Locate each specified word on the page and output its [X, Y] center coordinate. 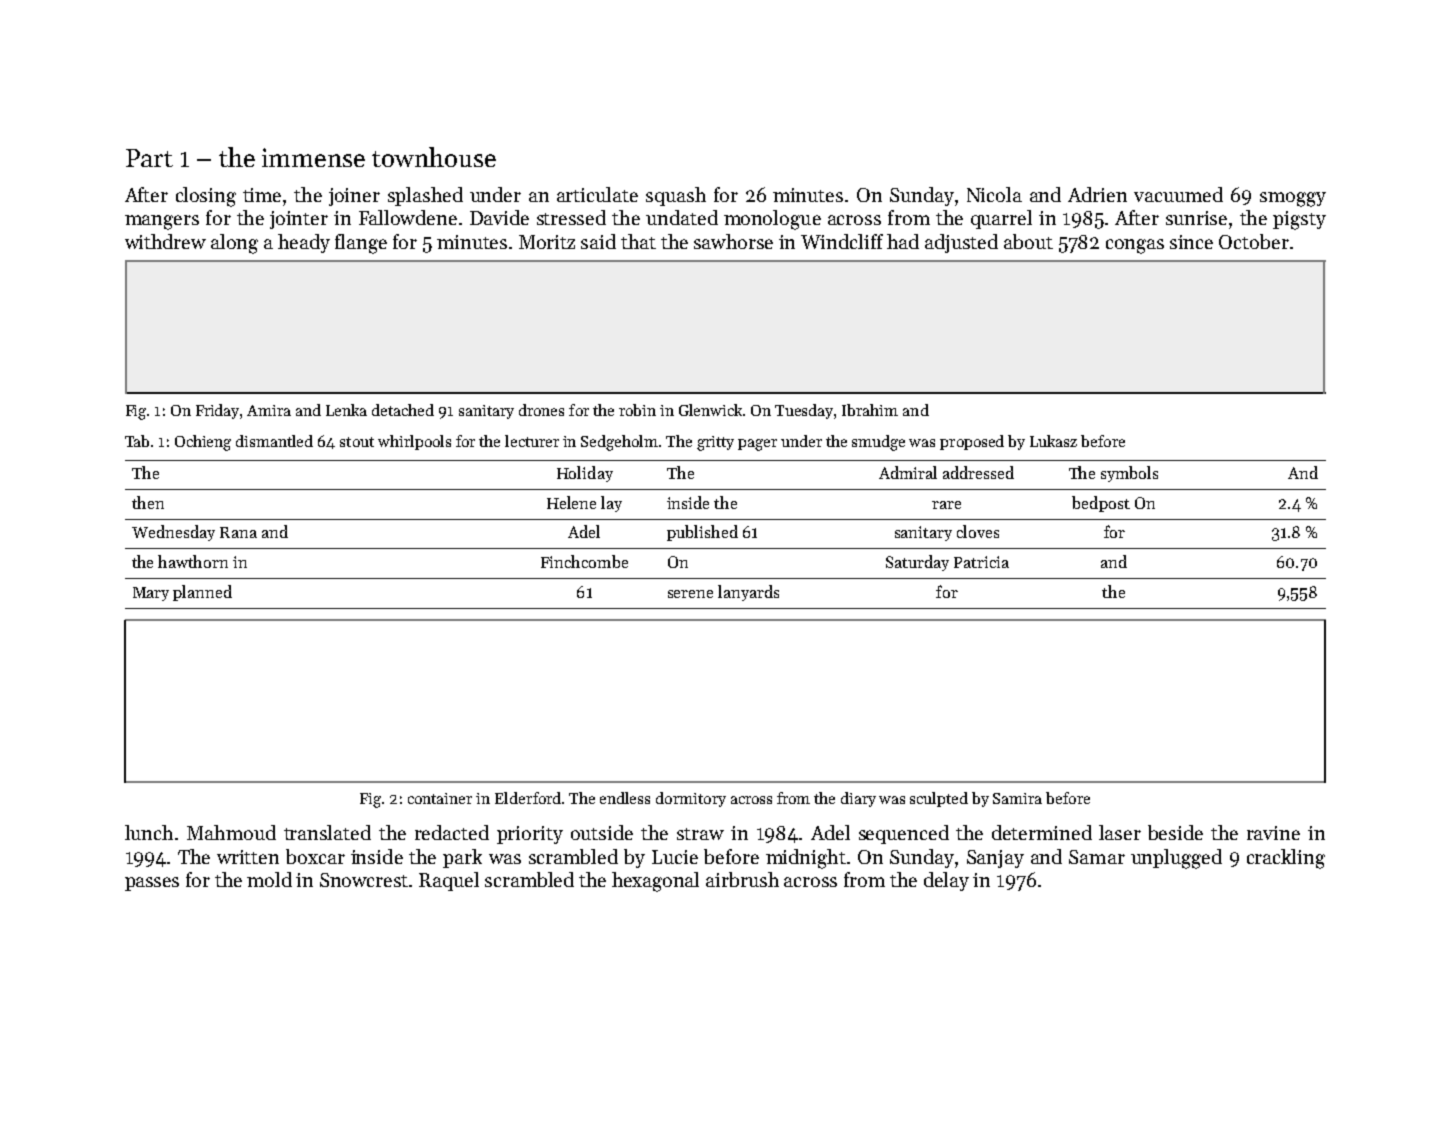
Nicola [994, 194]
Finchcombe [584, 561]
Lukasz [1053, 441]
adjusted [961, 243]
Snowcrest [365, 880]
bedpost [1101, 504]
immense [313, 157]
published [702, 533]
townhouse [434, 157]
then [148, 502]
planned [202, 593]
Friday [218, 411]
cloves [978, 531]
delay [946, 881]
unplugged [1176, 859]
